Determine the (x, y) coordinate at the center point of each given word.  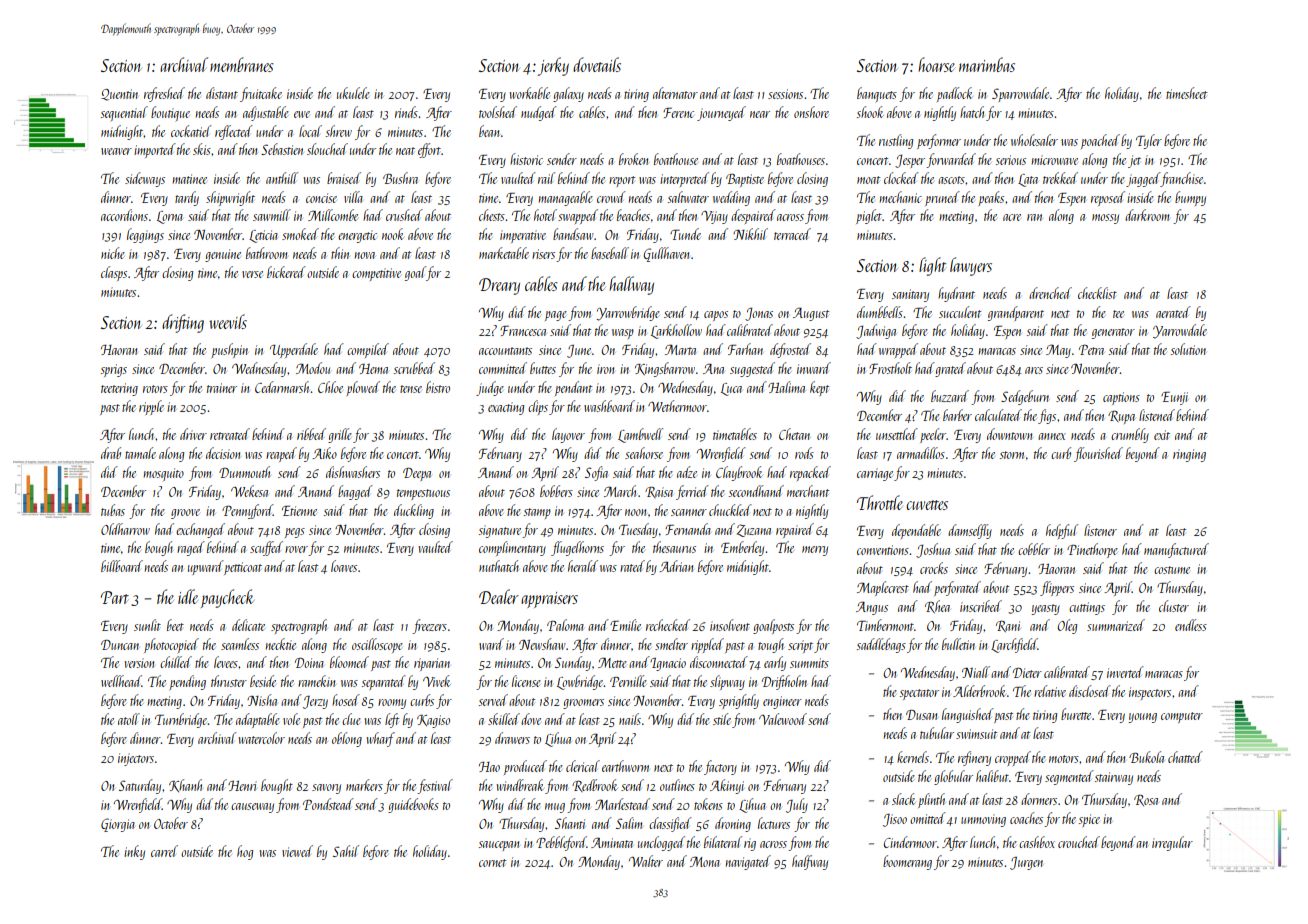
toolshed (498, 112)
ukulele (353, 93)
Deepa (417, 474)
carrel (164, 851)
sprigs (114, 370)
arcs (1034, 370)
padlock (954, 94)
